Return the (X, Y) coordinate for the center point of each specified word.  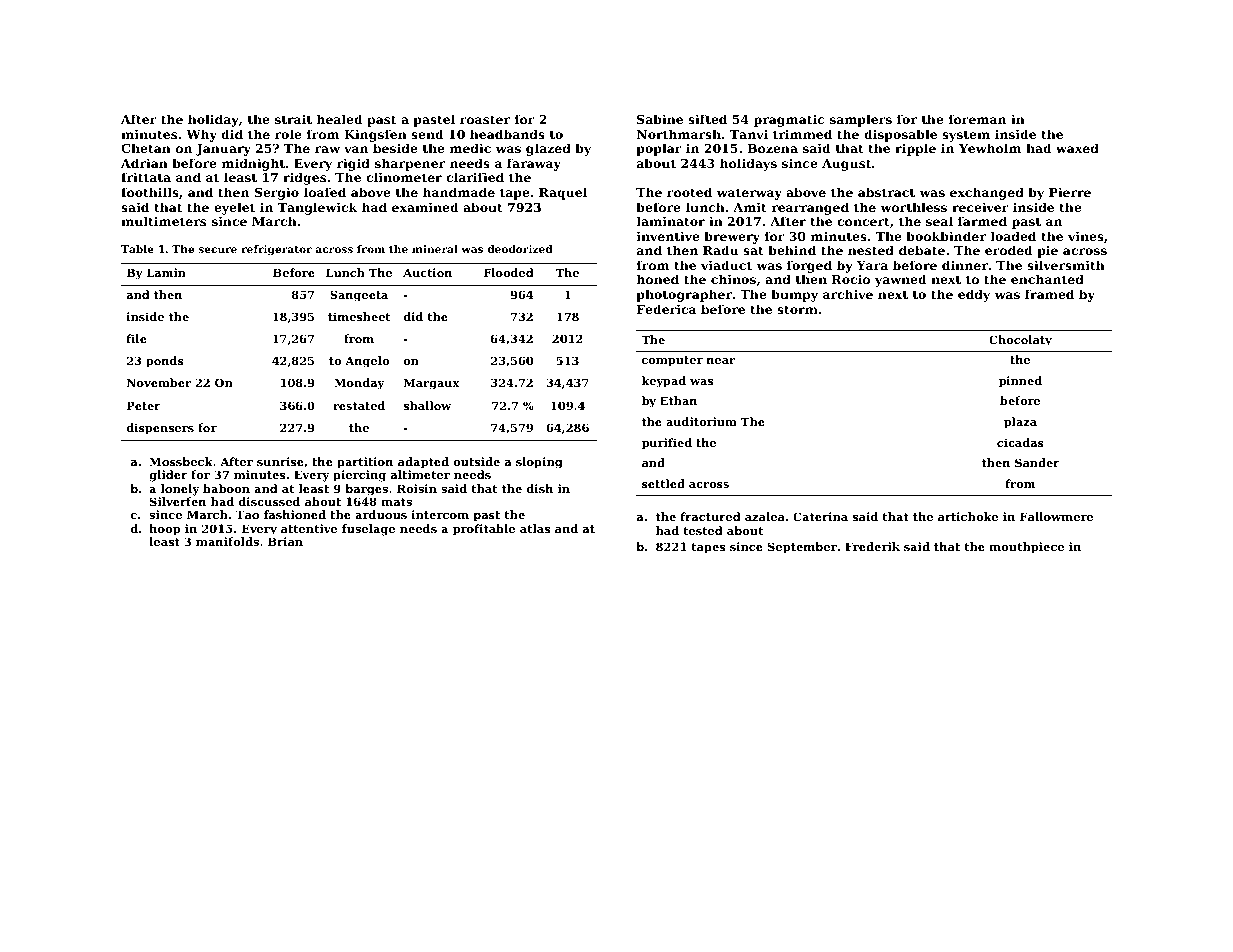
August (846, 165)
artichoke (968, 516)
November (159, 382)
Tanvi (749, 134)
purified (667, 444)
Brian (285, 541)
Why (201, 135)
